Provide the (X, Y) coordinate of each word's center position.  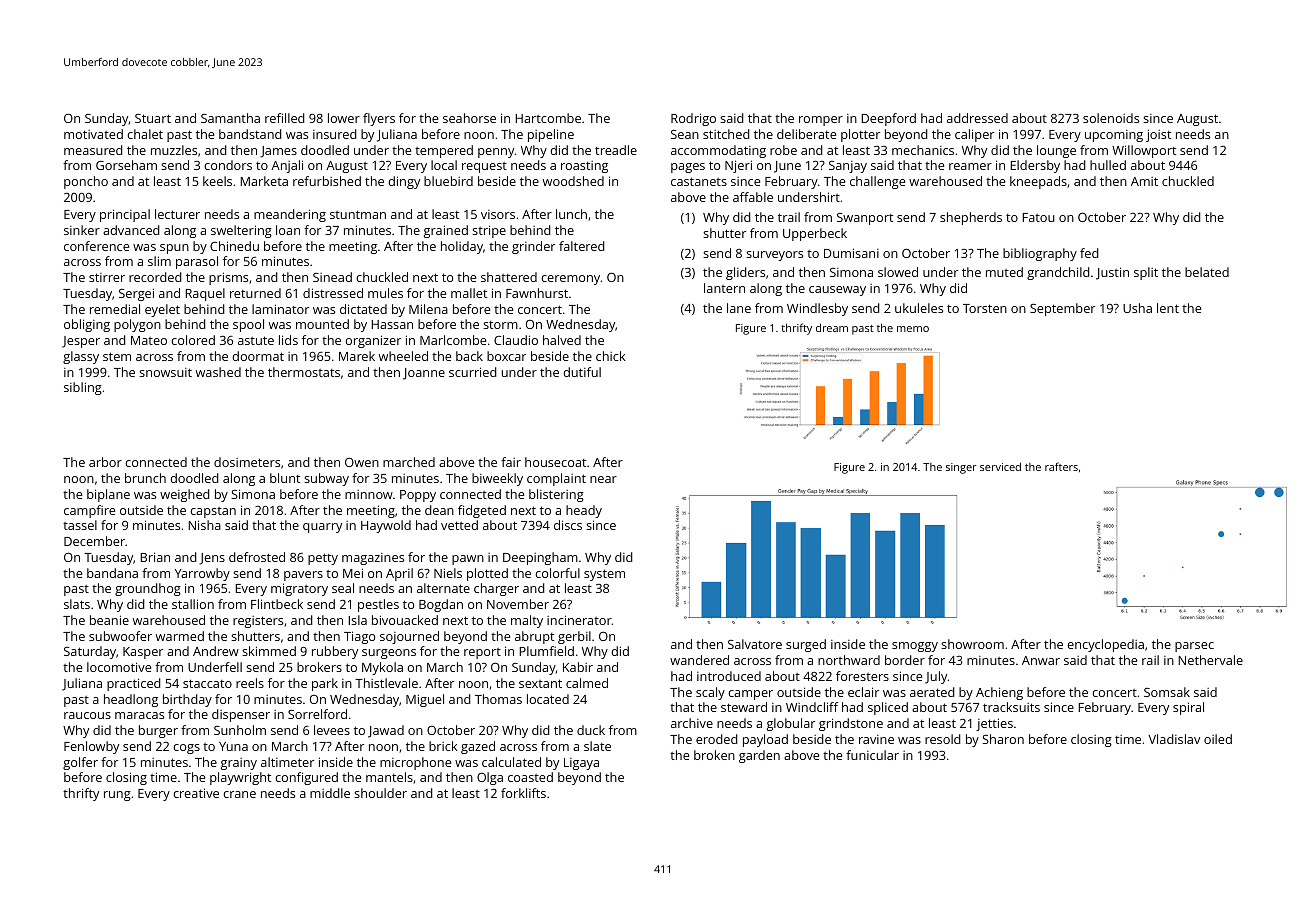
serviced (1000, 466)
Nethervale (1210, 660)
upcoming (1114, 136)
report (482, 653)
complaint (556, 479)
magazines (373, 559)
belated (1207, 272)
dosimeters (247, 462)
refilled (285, 118)
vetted (459, 525)
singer (961, 468)
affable (753, 197)
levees (332, 730)
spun (174, 249)
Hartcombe (548, 118)
